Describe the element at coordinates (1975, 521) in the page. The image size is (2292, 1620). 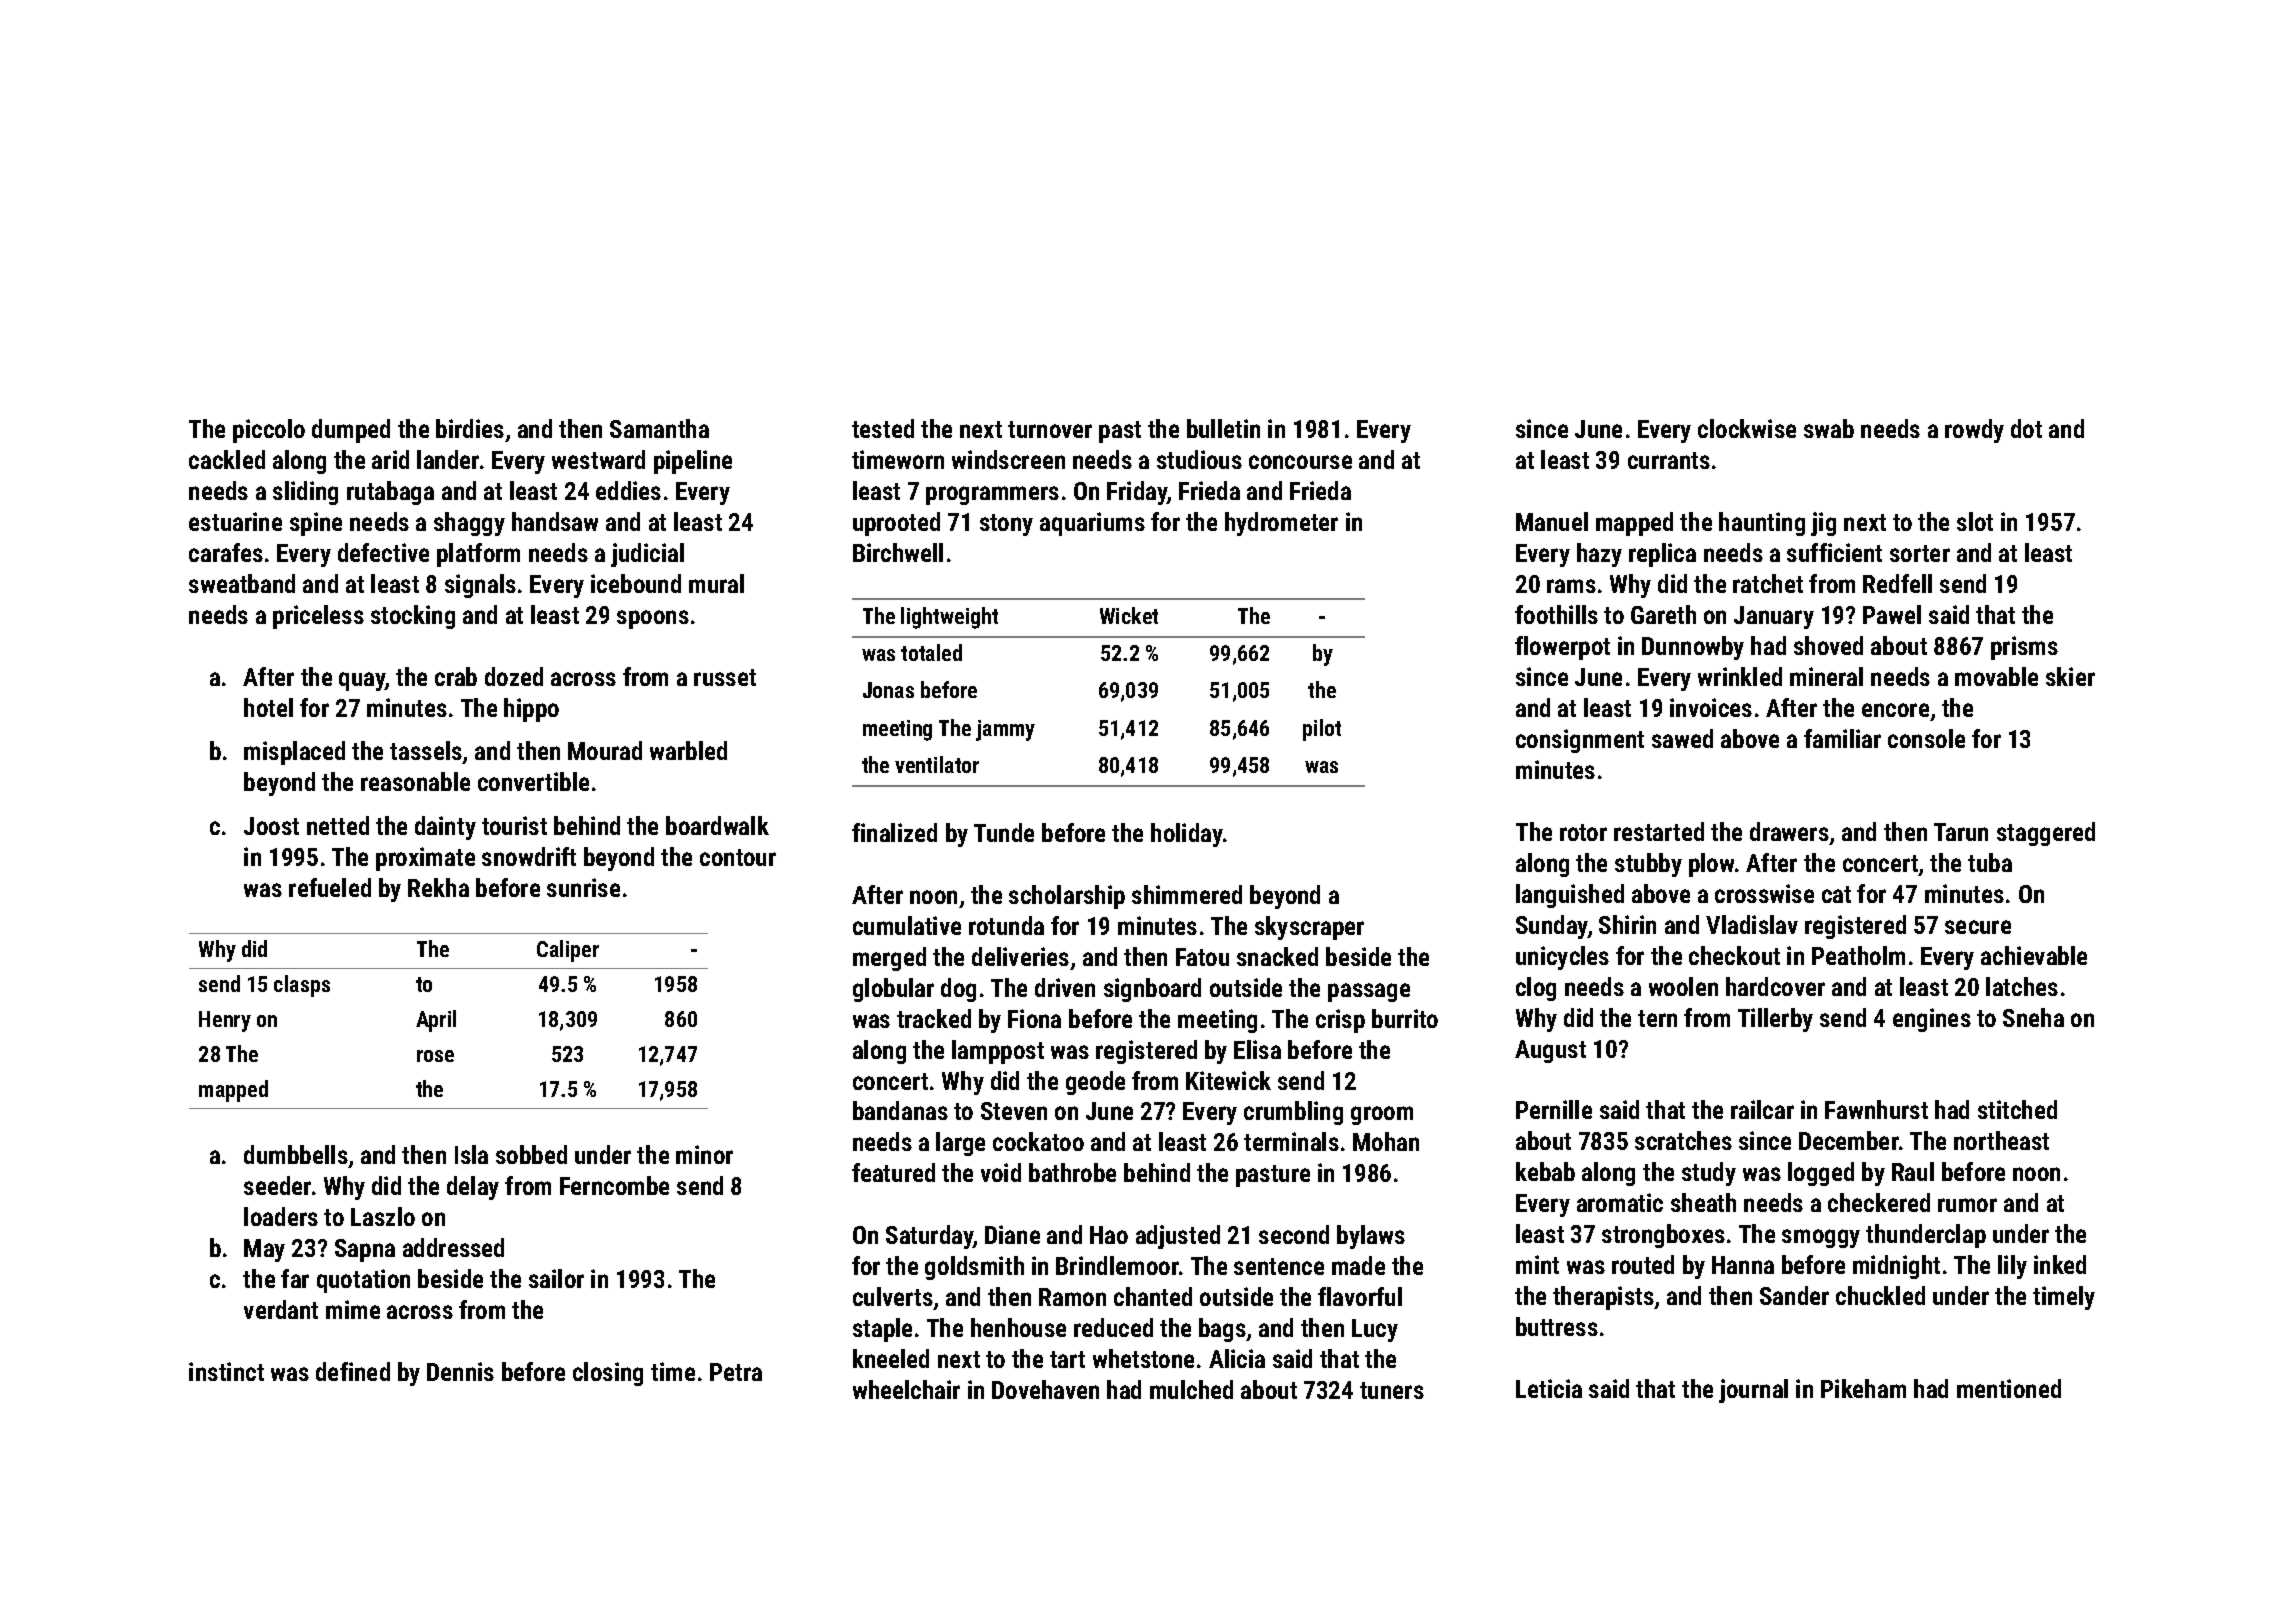
I see `slot` at that location.
